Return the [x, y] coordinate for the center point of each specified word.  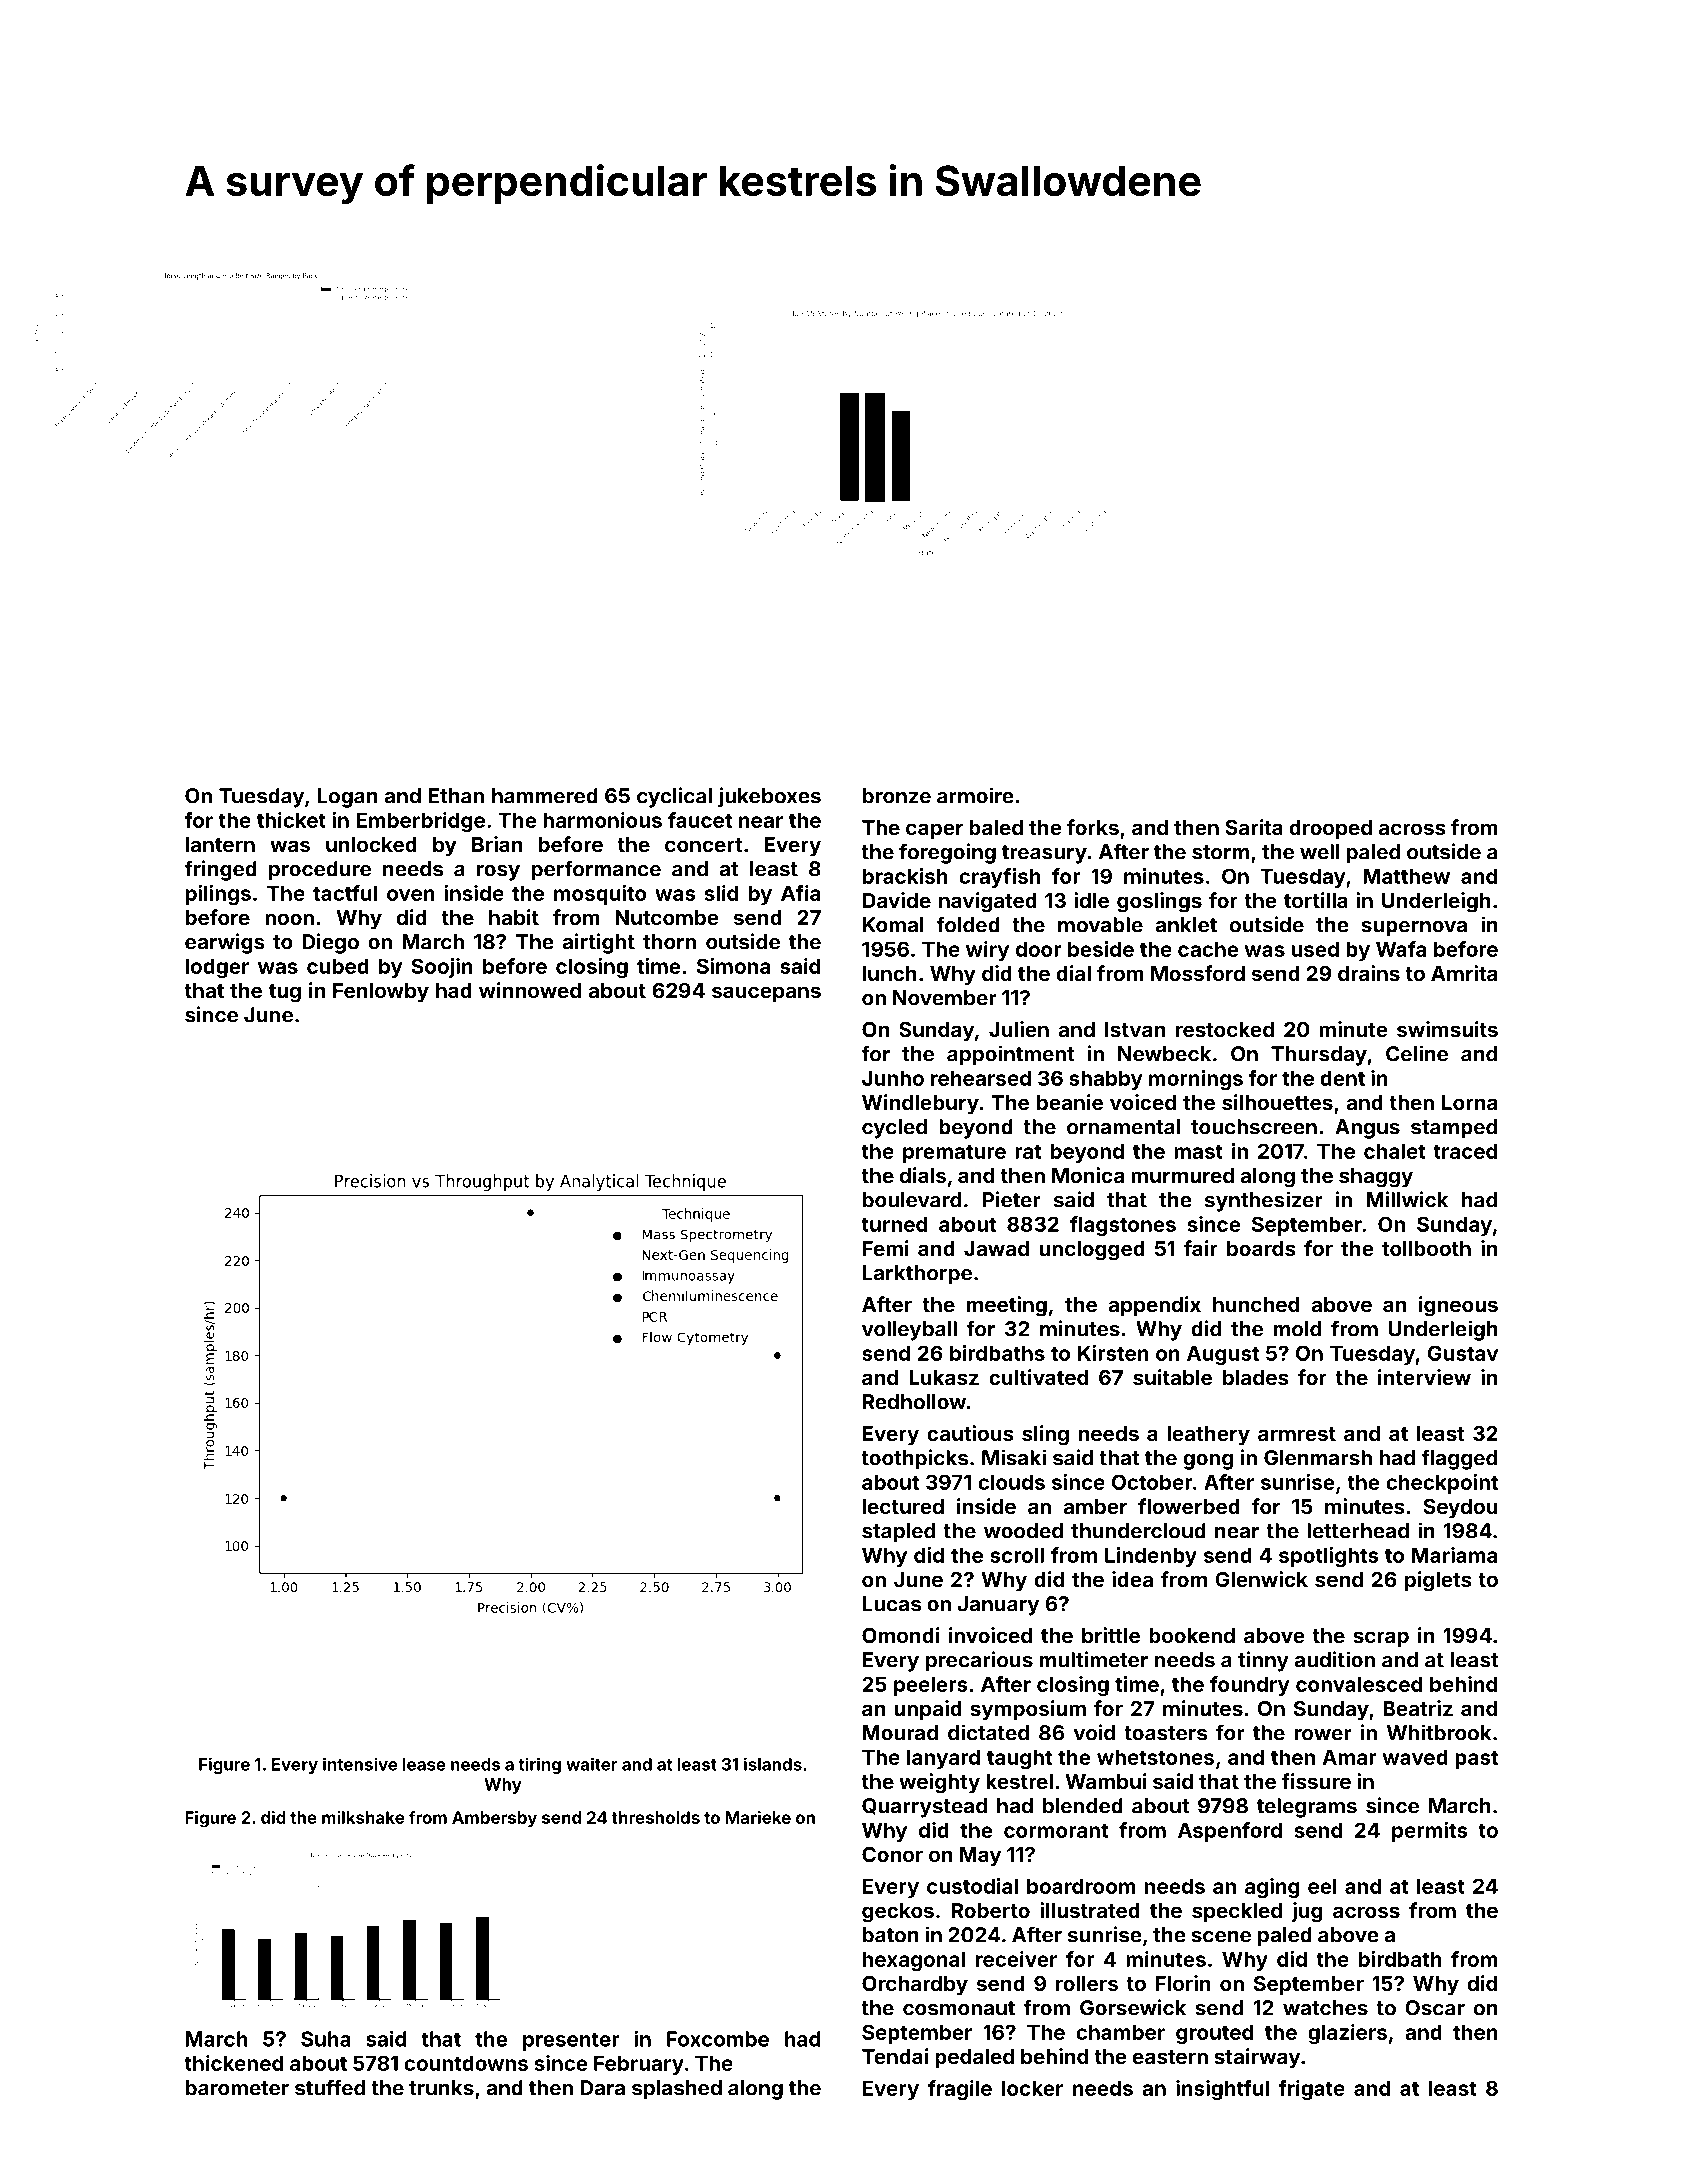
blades [1256, 1377]
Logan [348, 798]
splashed [677, 2090]
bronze [897, 796]
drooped [1330, 829]
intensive [360, 1764]
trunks [441, 2088]
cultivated [1038, 1377]
